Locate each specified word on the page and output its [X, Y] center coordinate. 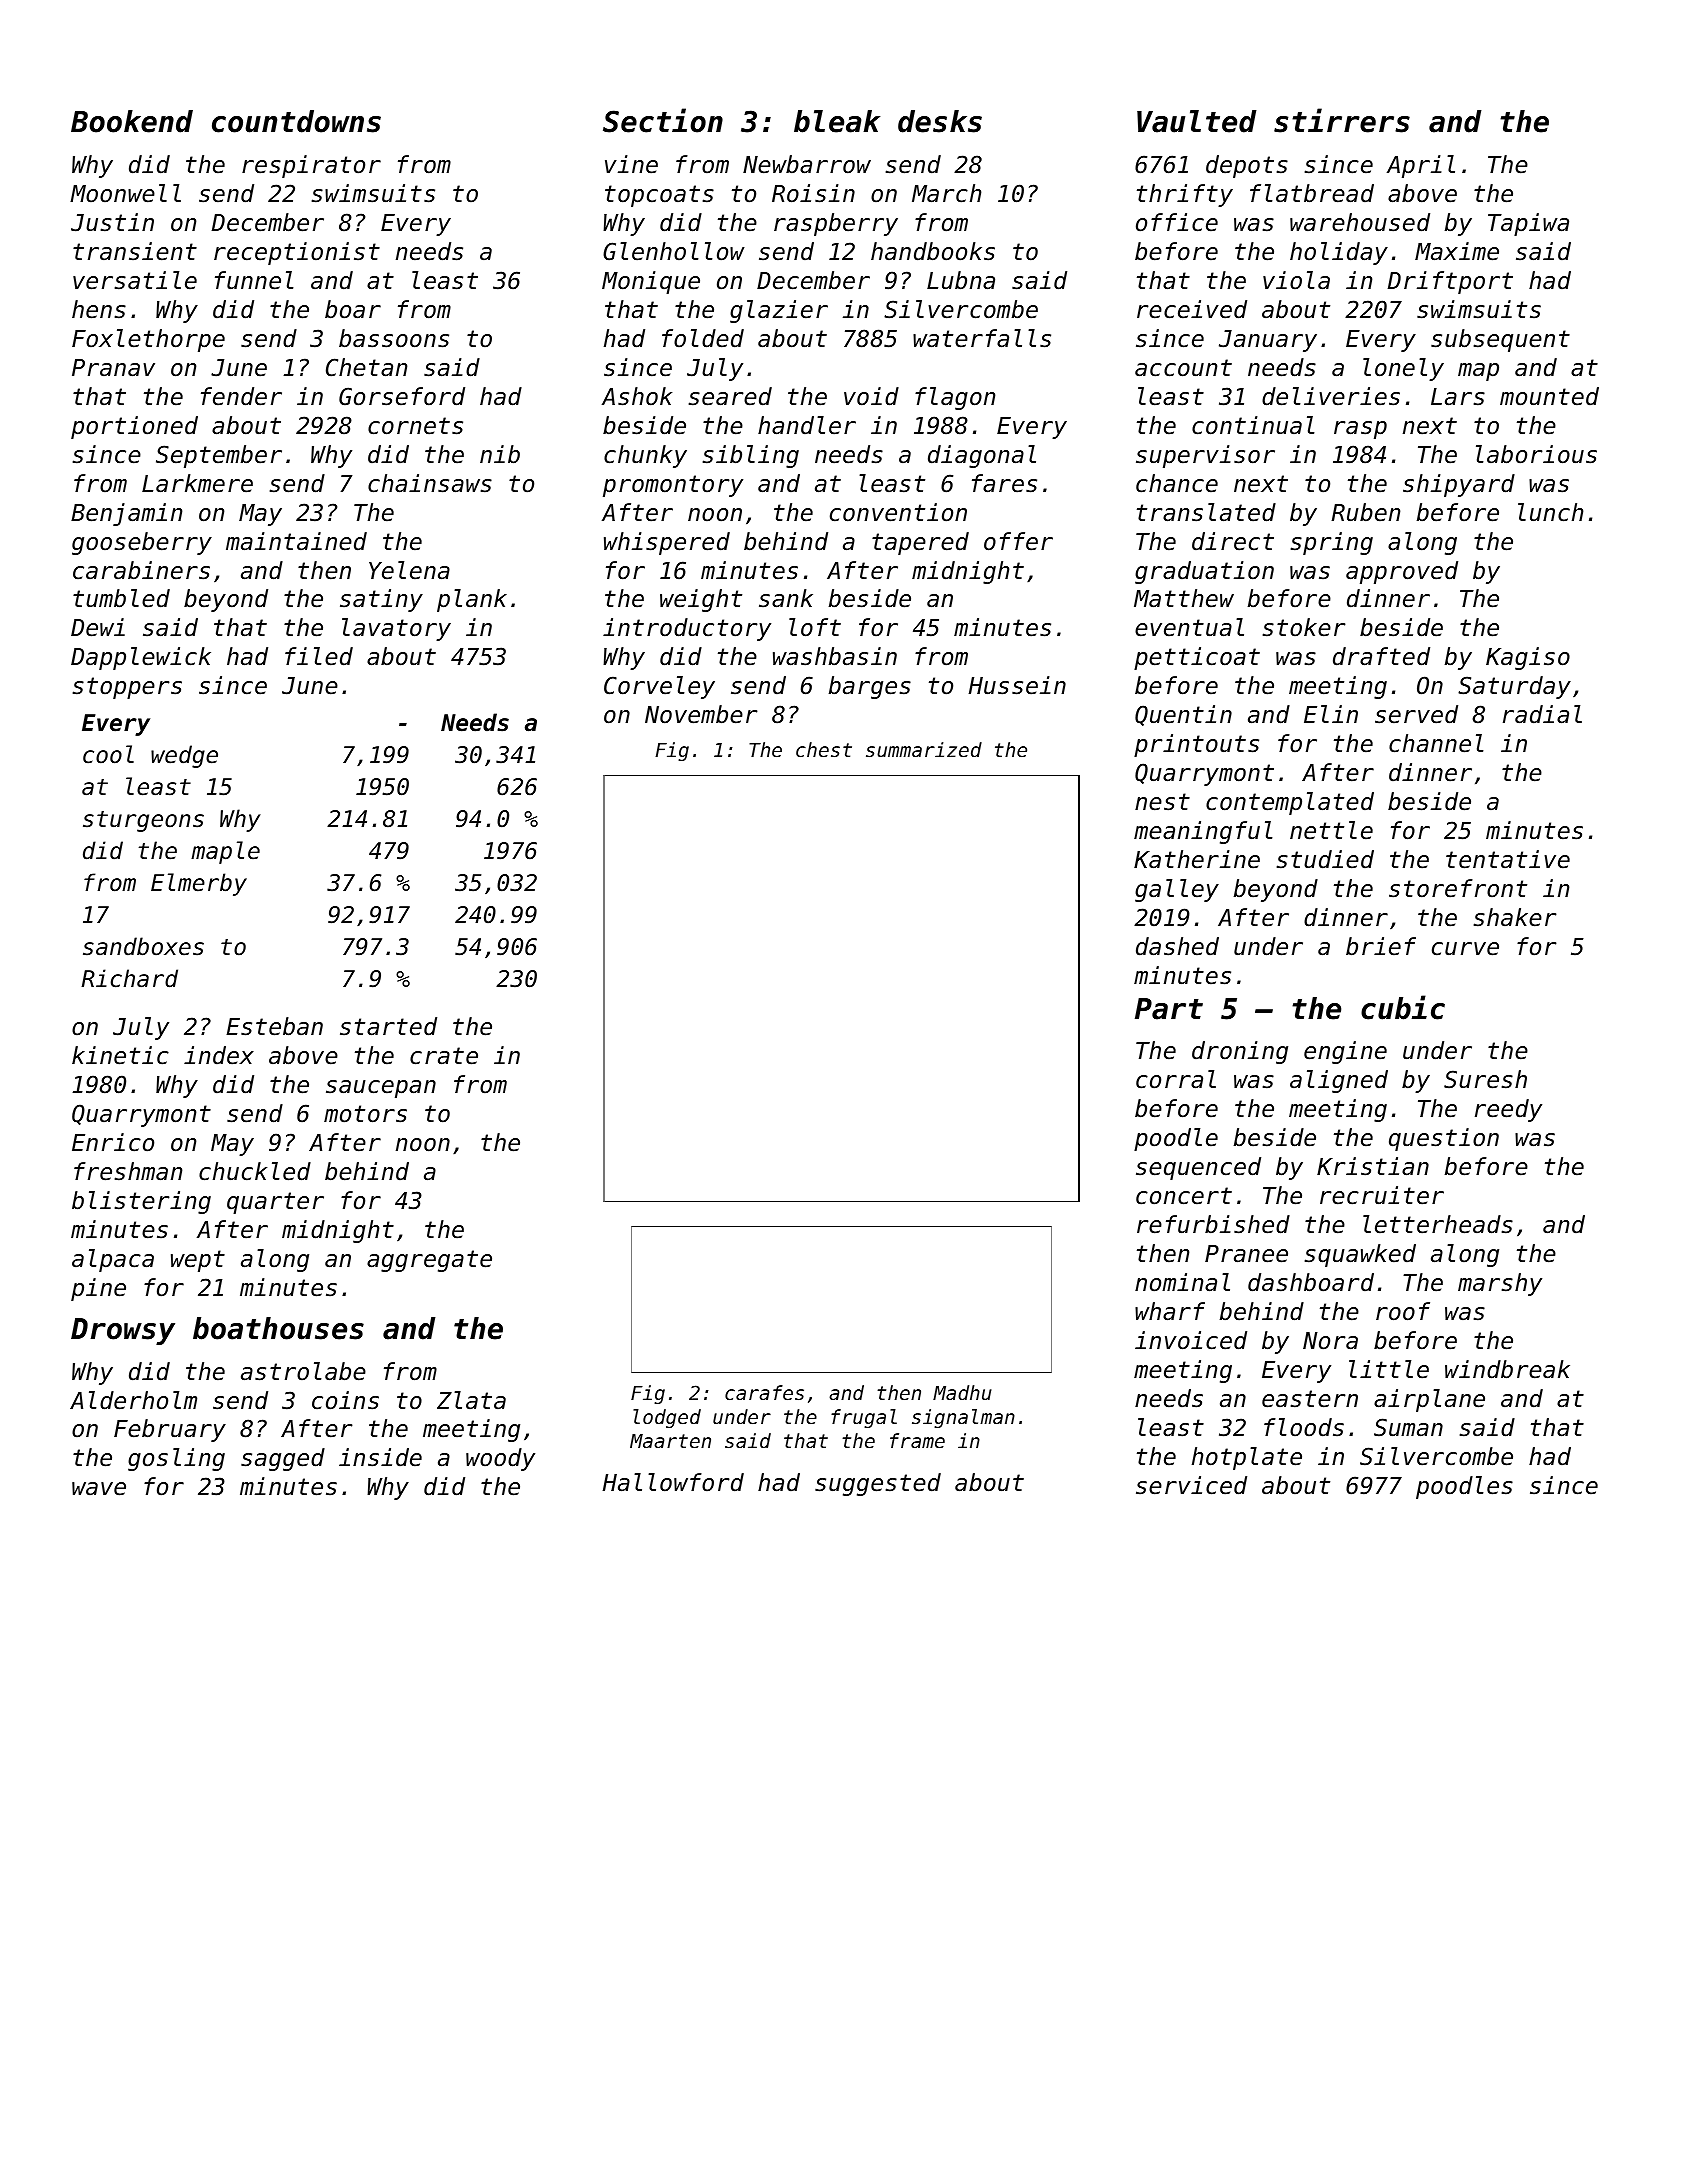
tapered [920, 543]
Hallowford [673, 1482]
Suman [1408, 1427]
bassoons [394, 338]
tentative [1508, 859]
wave [99, 1489]
